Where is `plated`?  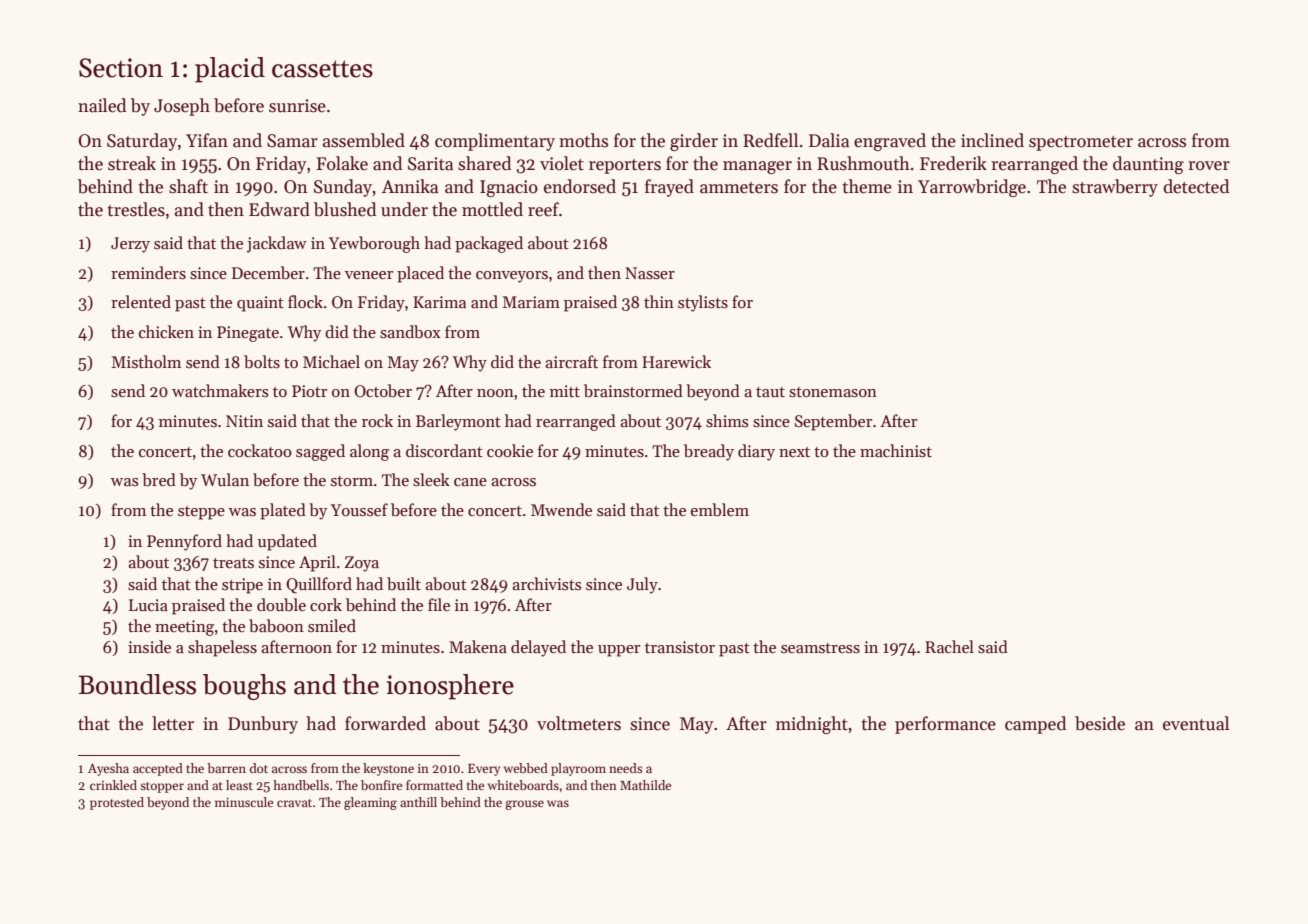
plated is located at coordinates (283, 511).
